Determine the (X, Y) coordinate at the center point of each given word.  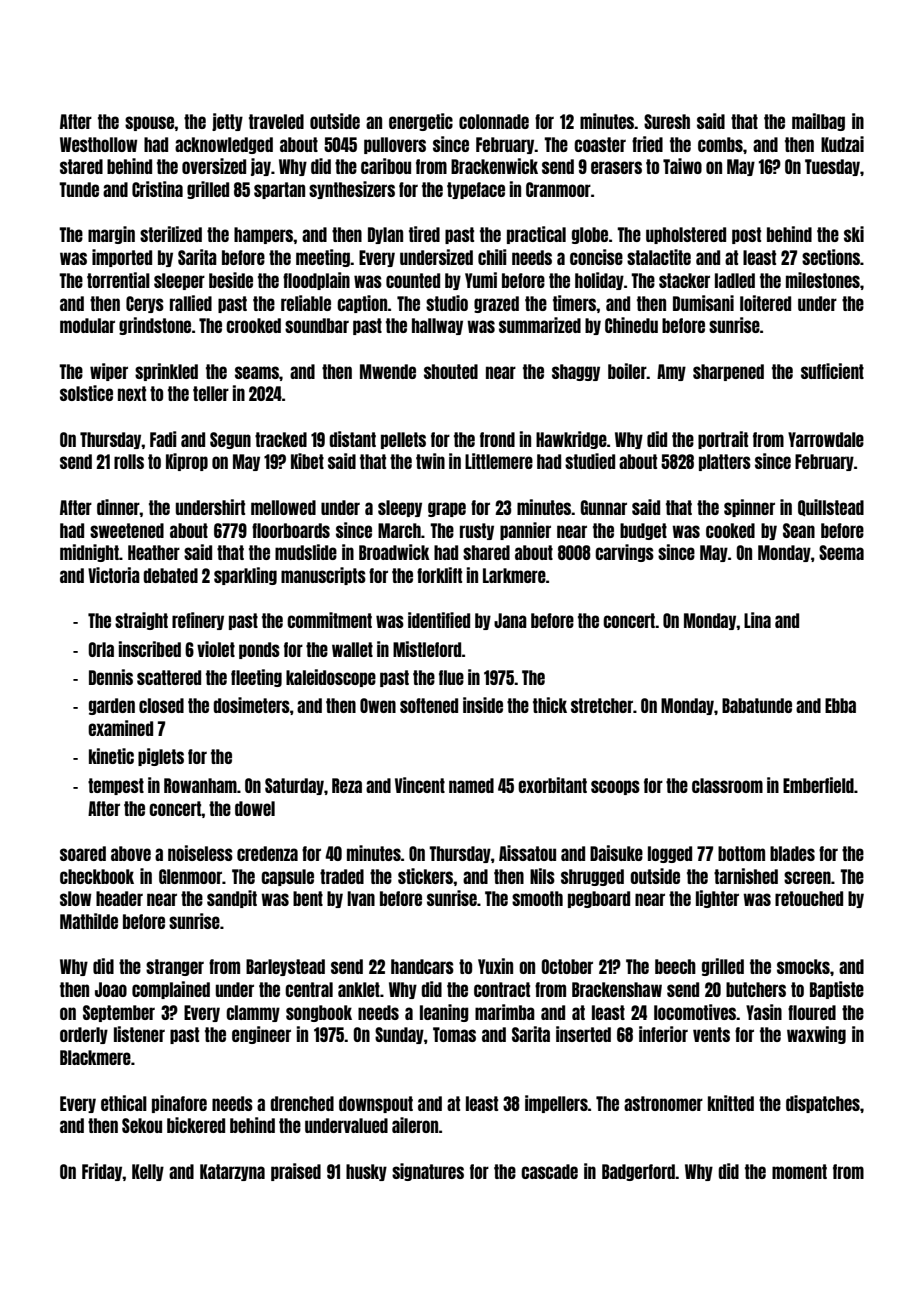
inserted (583, 1034)
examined (120, 728)
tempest (116, 786)
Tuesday (832, 167)
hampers (264, 235)
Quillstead (831, 508)
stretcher (602, 705)
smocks (803, 966)
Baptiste (837, 990)
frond (497, 439)
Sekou (142, 1125)
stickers (425, 876)
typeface (476, 190)
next (132, 393)
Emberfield (818, 785)
